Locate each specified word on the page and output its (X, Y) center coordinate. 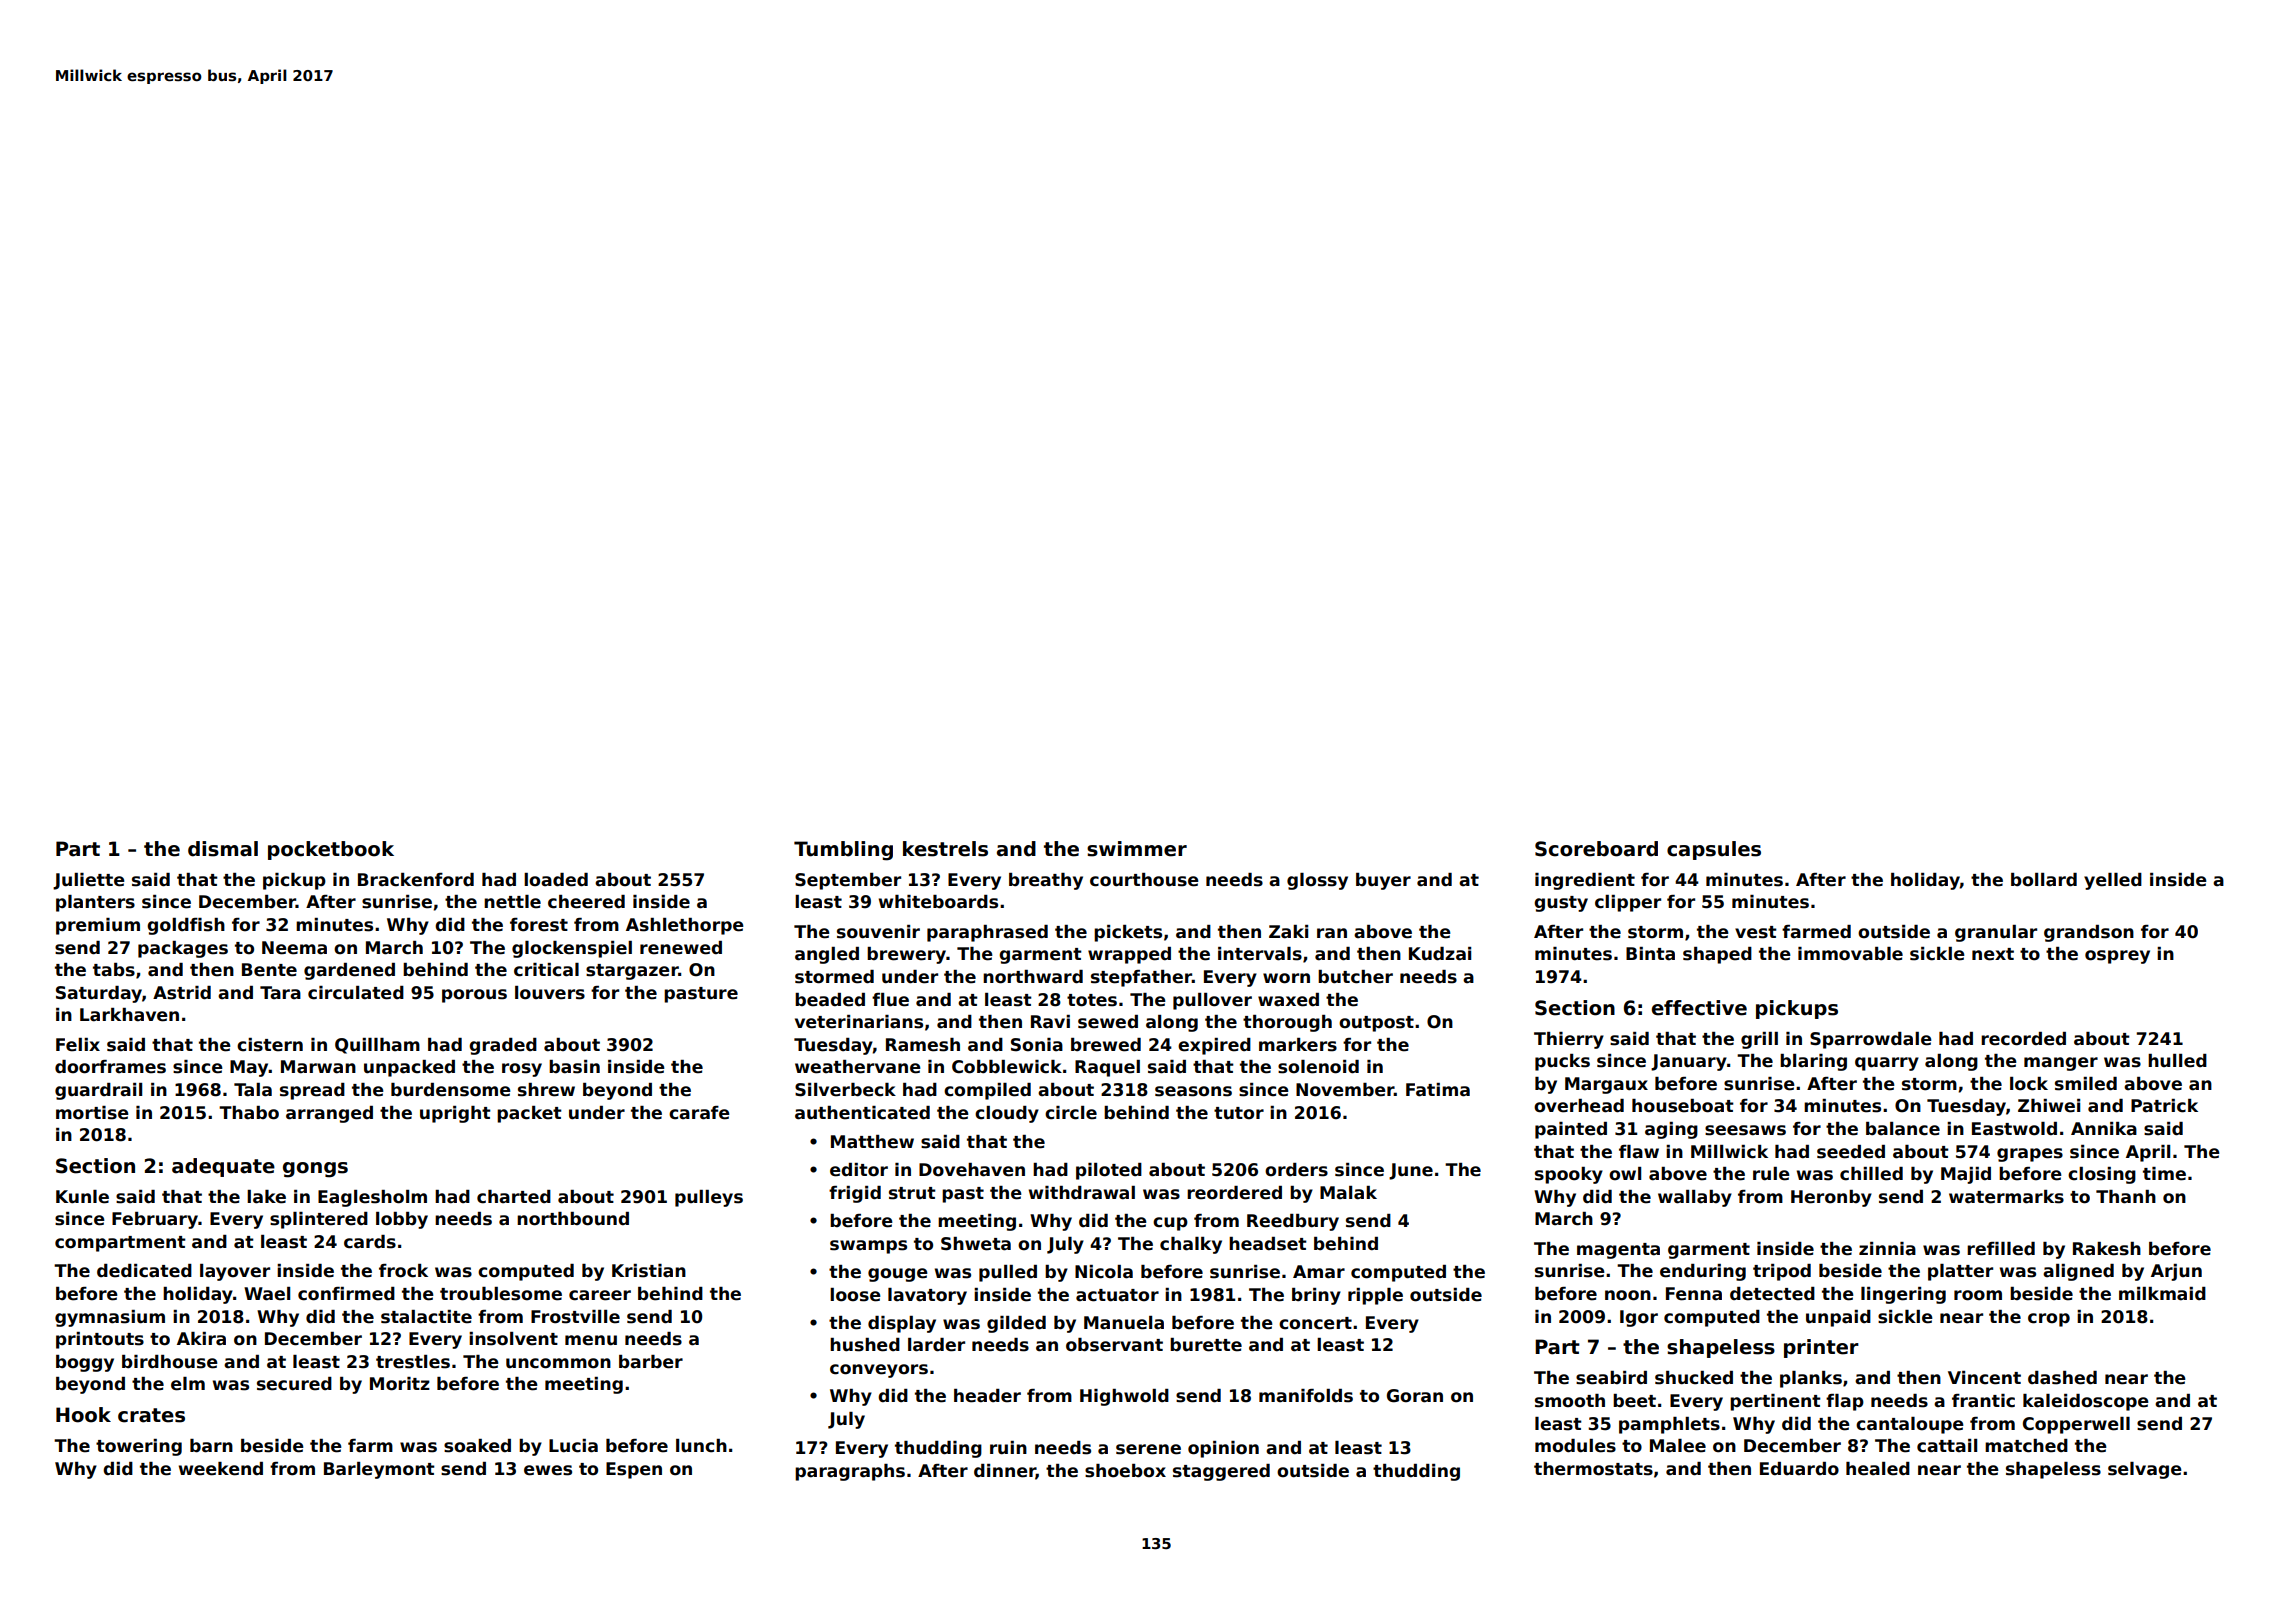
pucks (1562, 1062)
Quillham (377, 1046)
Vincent (1984, 1378)
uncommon (558, 1363)
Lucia (573, 1446)
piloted (1109, 1171)
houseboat (1683, 1106)
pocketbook (331, 850)
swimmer (1137, 849)
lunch (701, 1446)
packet (529, 1114)
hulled (2177, 1061)
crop (2049, 1320)
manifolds (1306, 1396)
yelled (2113, 881)
